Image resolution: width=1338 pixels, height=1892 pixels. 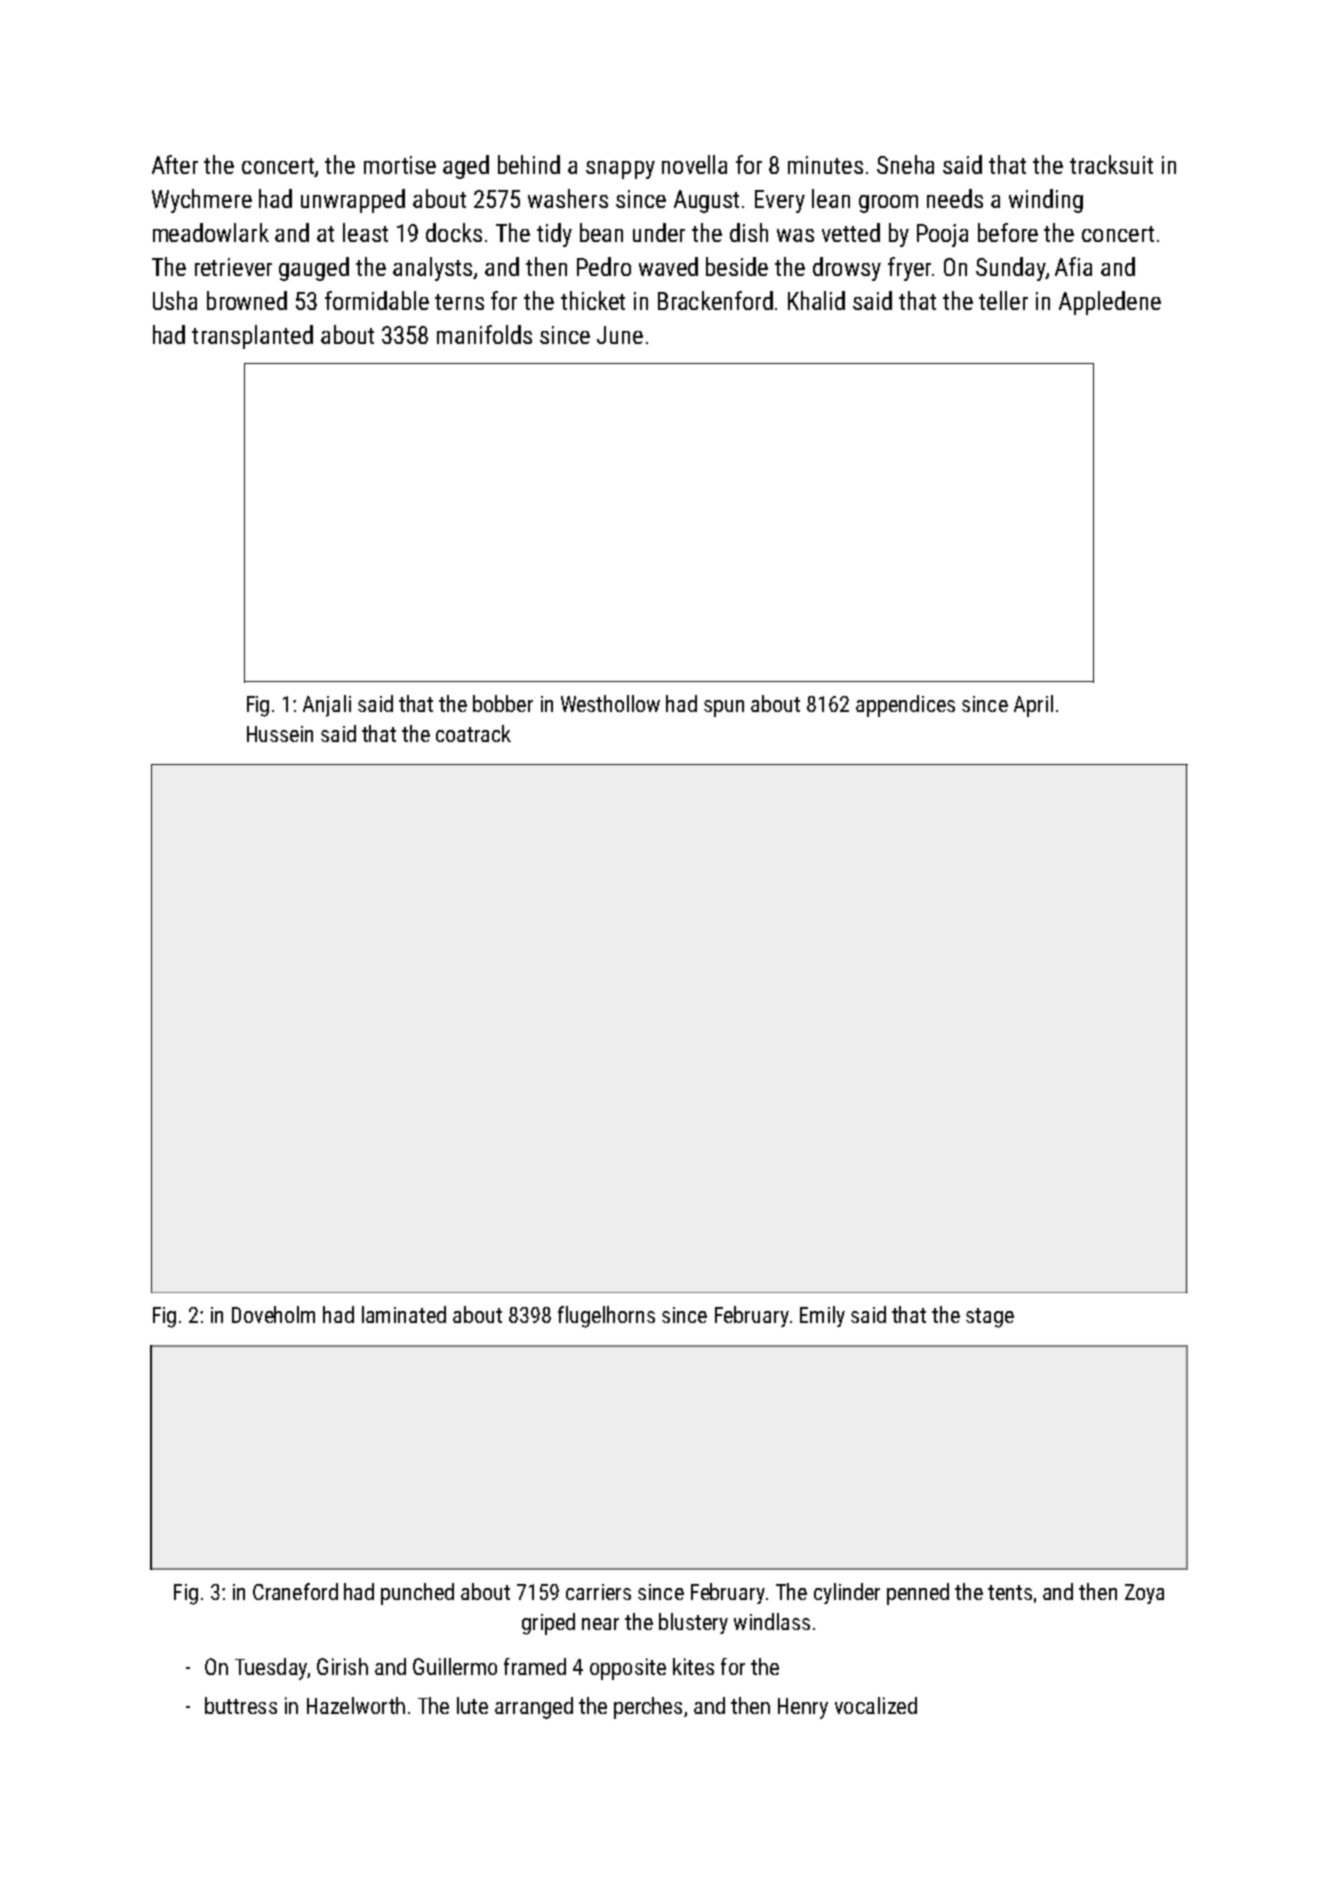 I want to click on flugelhorns, so click(x=606, y=1317).
